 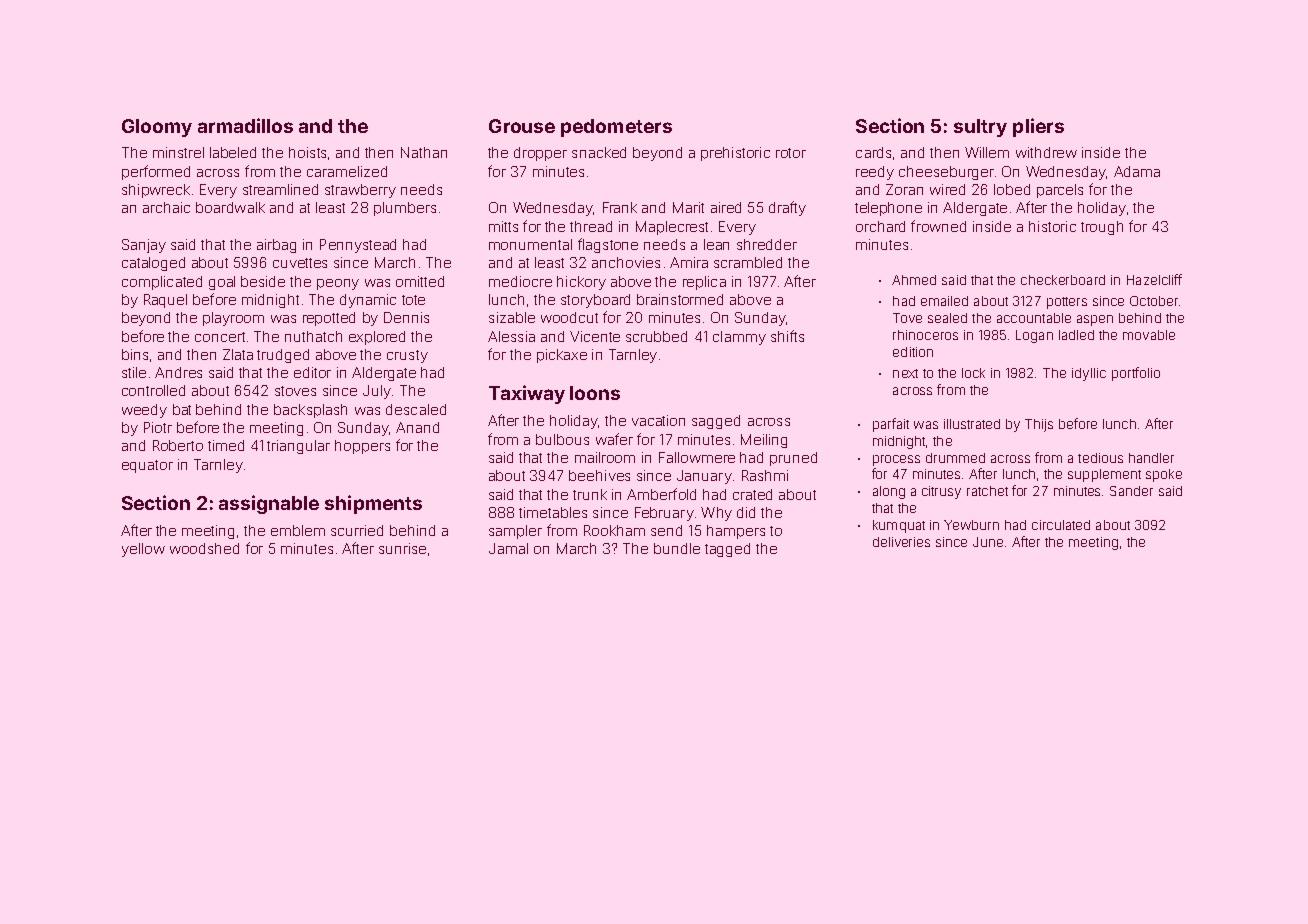 What do you see at coordinates (891, 425) in the screenshot?
I see `parfait` at bounding box center [891, 425].
